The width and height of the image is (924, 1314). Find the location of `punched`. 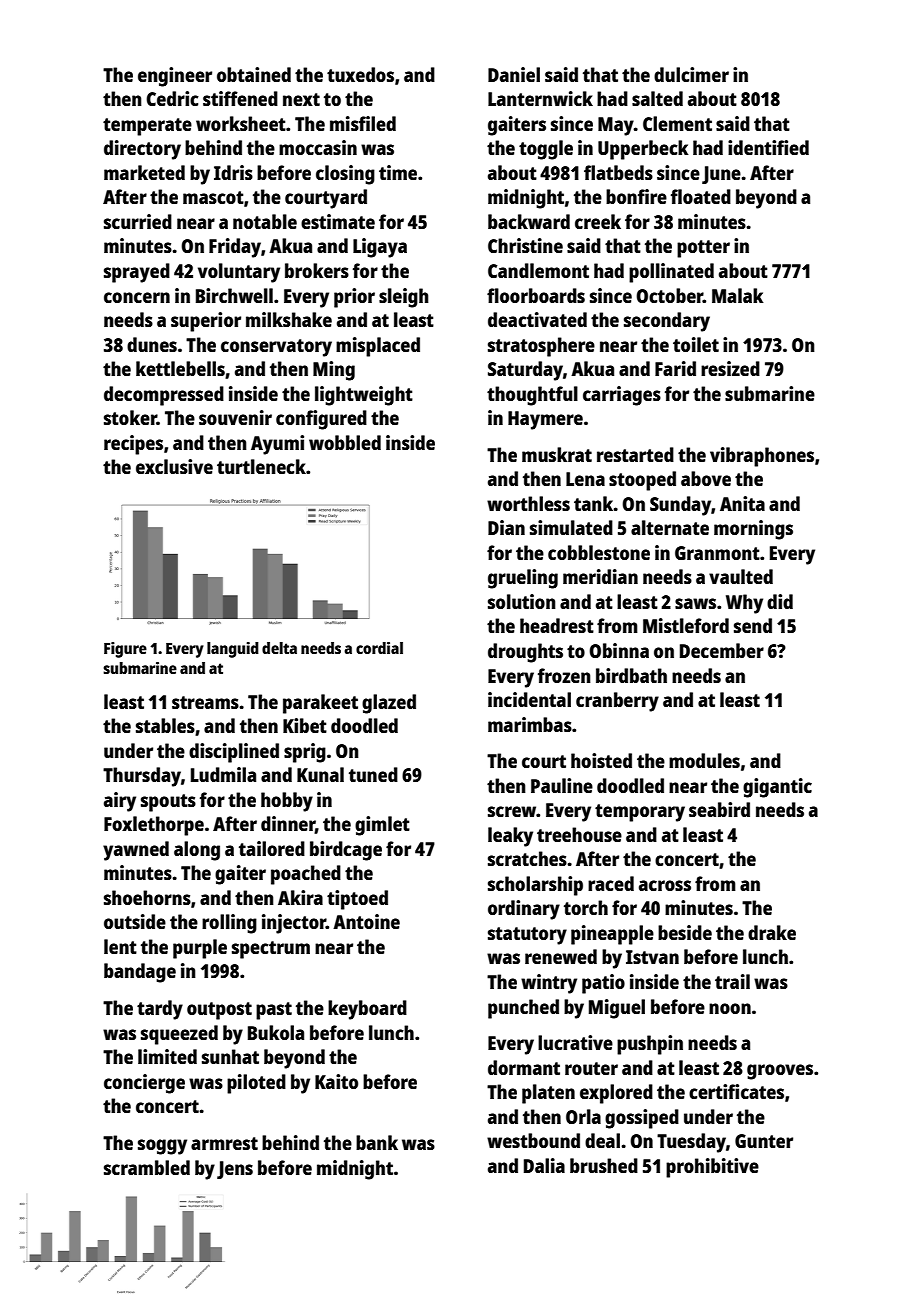

punched is located at coordinates (523, 1009).
